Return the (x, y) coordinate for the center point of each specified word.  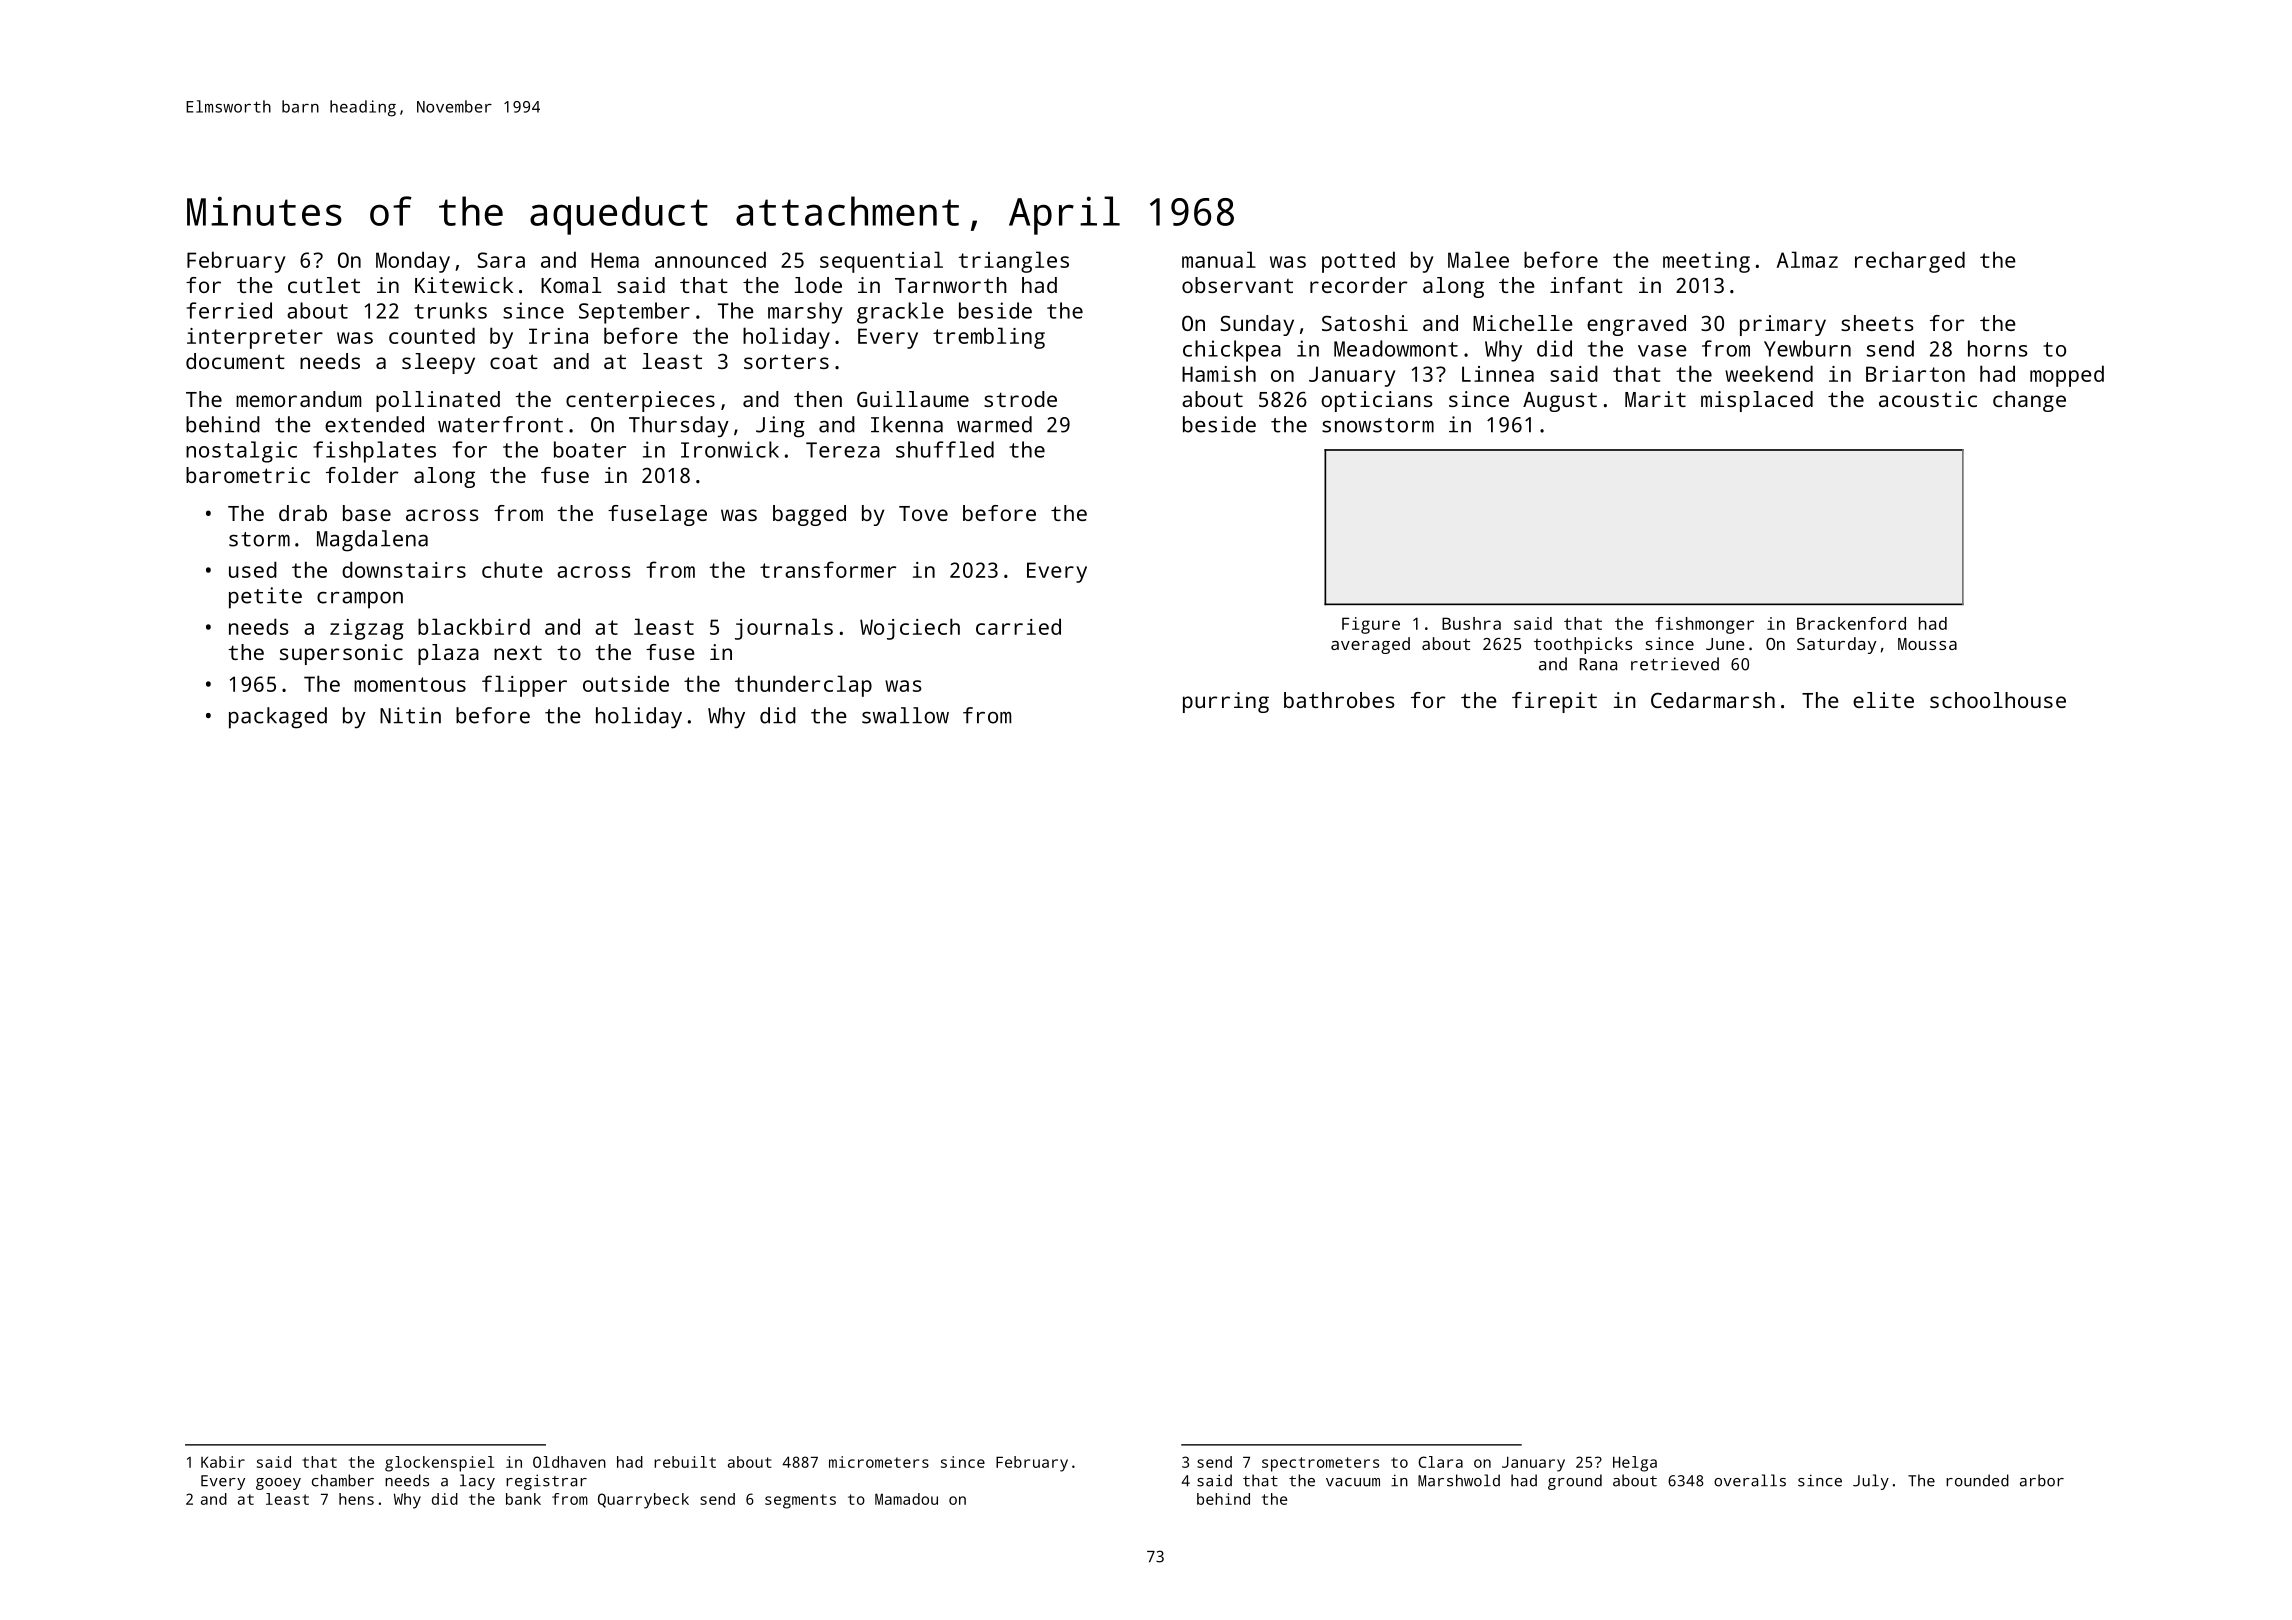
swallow (905, 715)
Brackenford (1851, 623)
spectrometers (1320, 1464)
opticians (1376, 401)
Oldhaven (569, 1462)
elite (1883, 700)
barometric (248, 475)
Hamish (1219, 373)
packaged (278, 718)
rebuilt (685, 1462)
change (2029, 401)
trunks (450, 310)
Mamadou (906, 1499)
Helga (1635, 1464)
